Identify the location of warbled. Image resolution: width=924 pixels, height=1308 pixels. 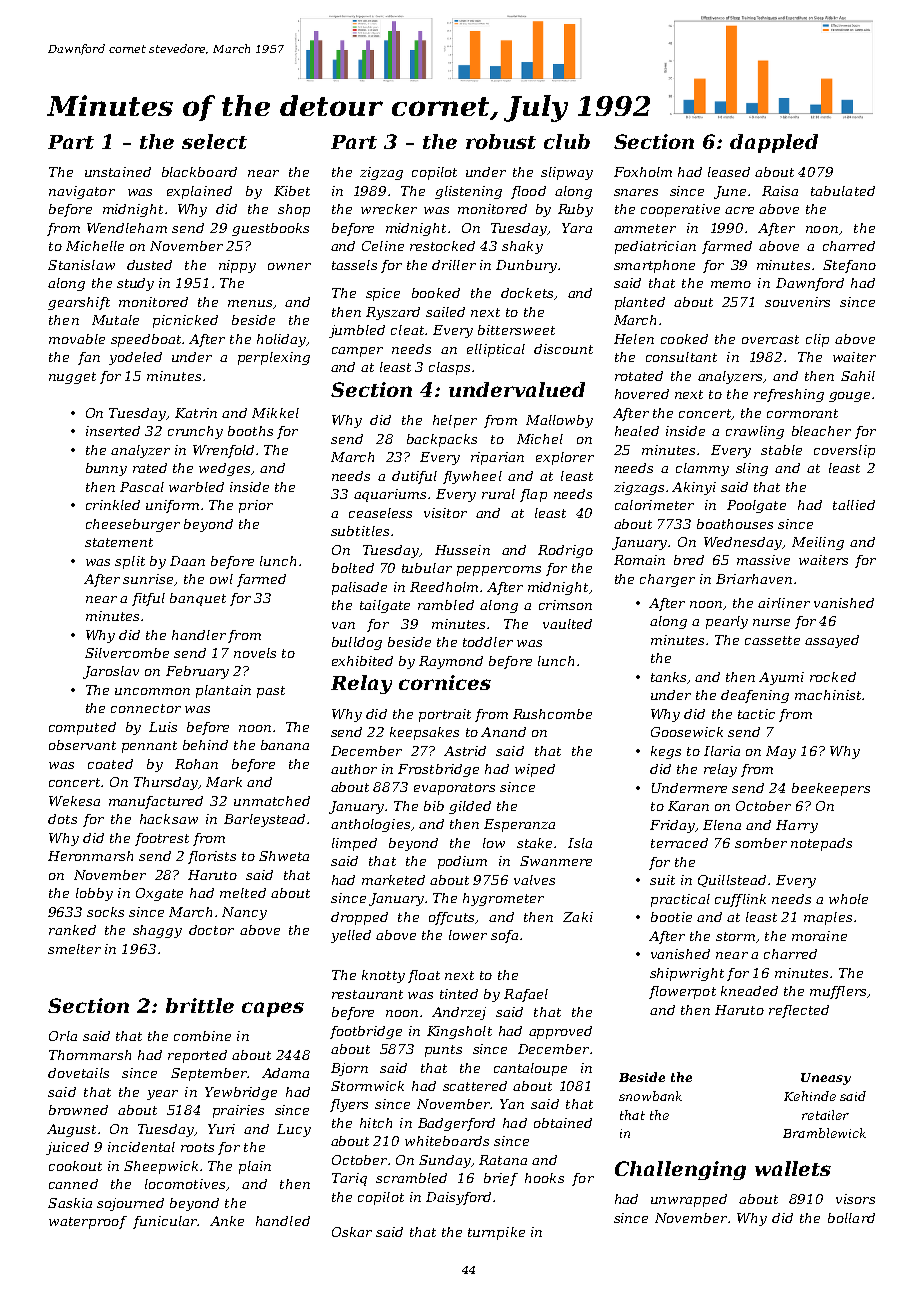
(196, 487).
